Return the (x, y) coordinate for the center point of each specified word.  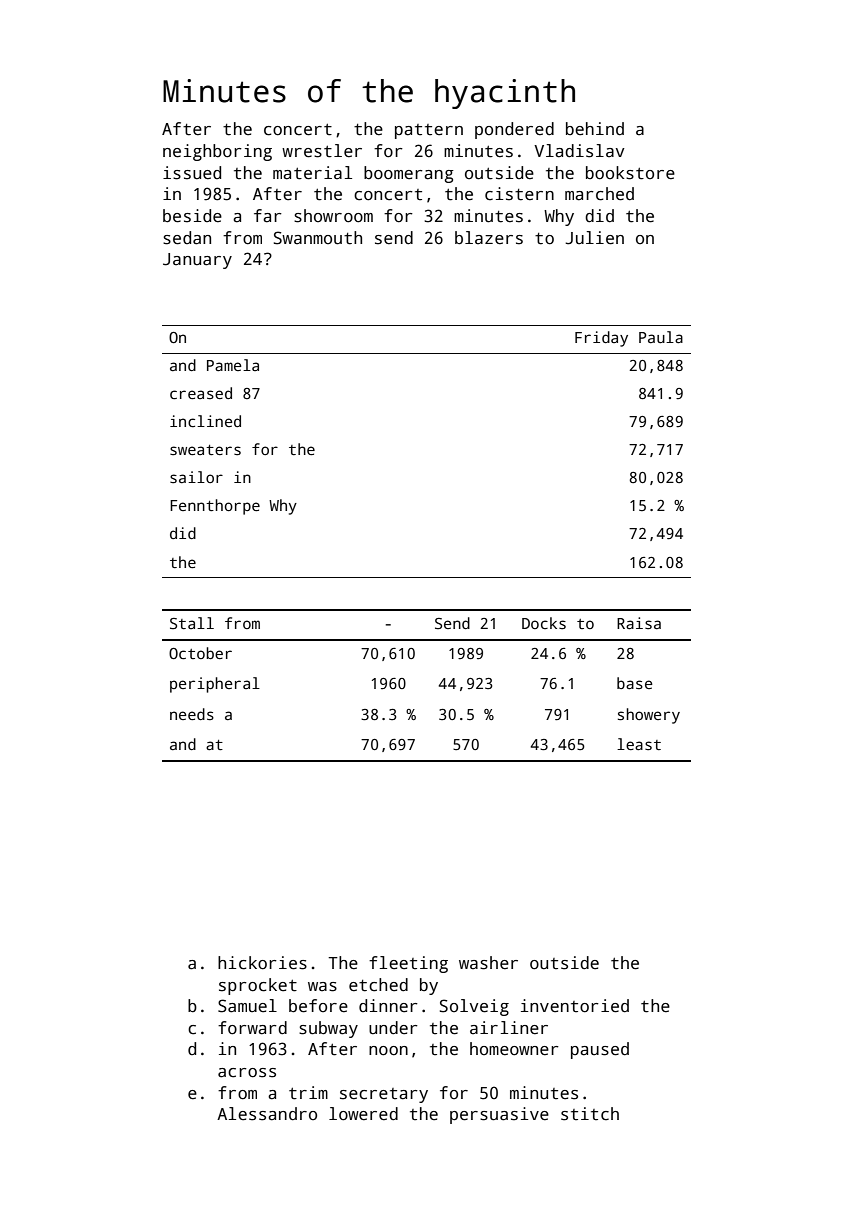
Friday (601, 339)
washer (488, 963)
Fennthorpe (215, 507)
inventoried (575, 1006)
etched (378, 985)
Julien (594, 238)
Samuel (247, 1006)
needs (192, 714)
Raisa (639, 623)
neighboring (217, 152)
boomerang (409, 174)
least (639, 744)
